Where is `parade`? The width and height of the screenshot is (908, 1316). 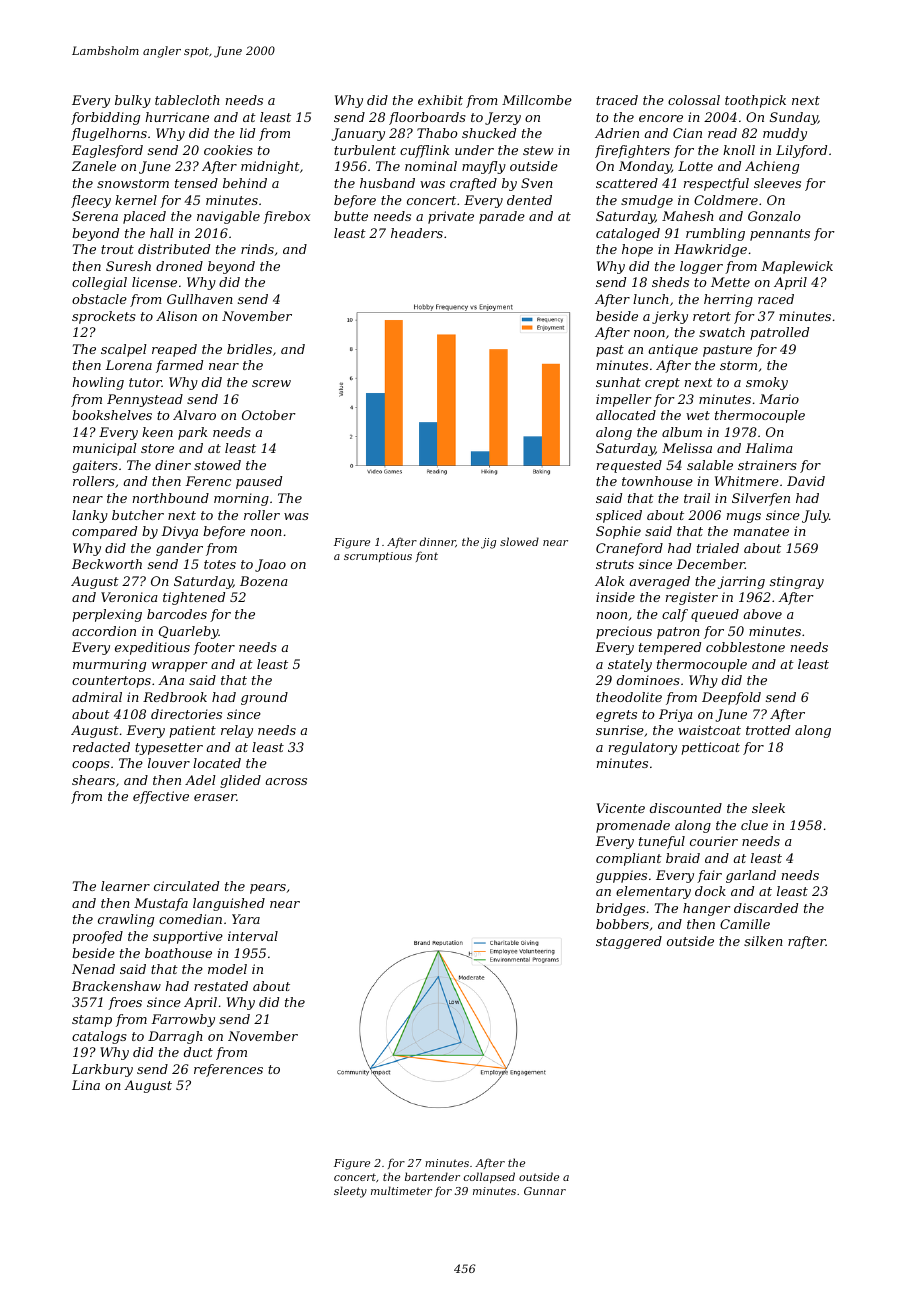 parade is located at coordinates (502, 217).
